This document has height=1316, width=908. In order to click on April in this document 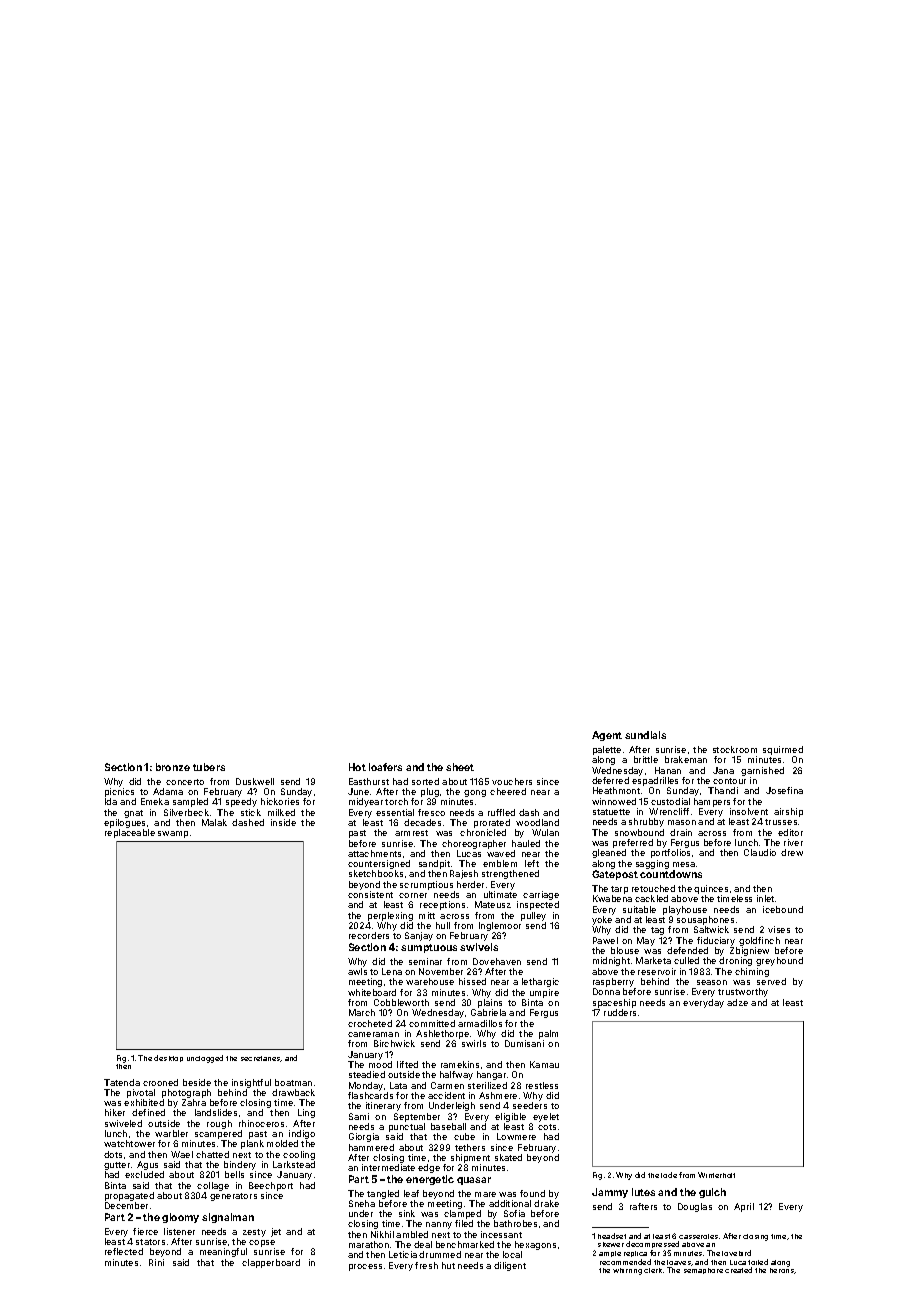, I will do `click(744, 1207)`.
